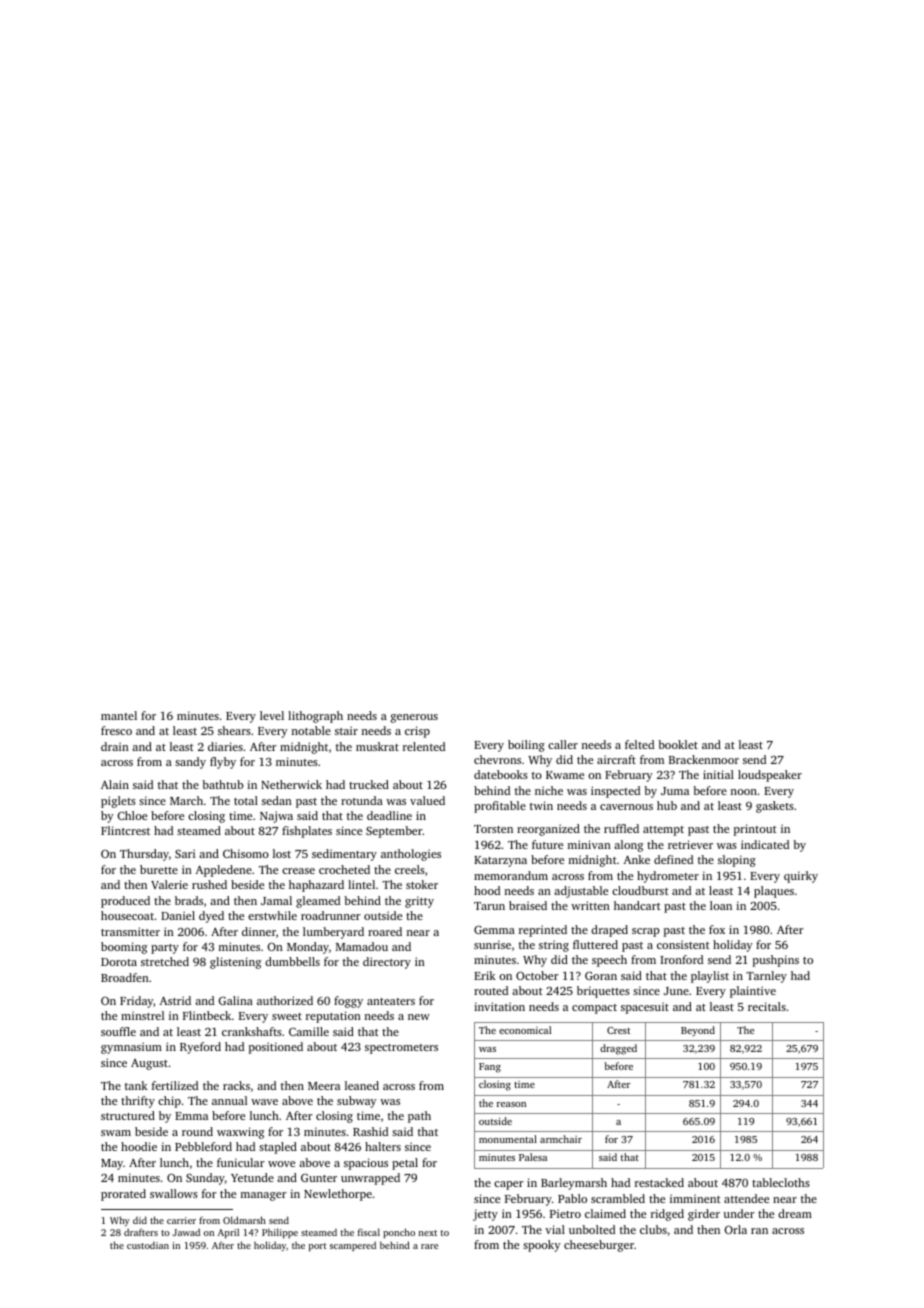  Describe the element at coordinates (795, 1213) in the screenshot. I see `dream` at that location.
